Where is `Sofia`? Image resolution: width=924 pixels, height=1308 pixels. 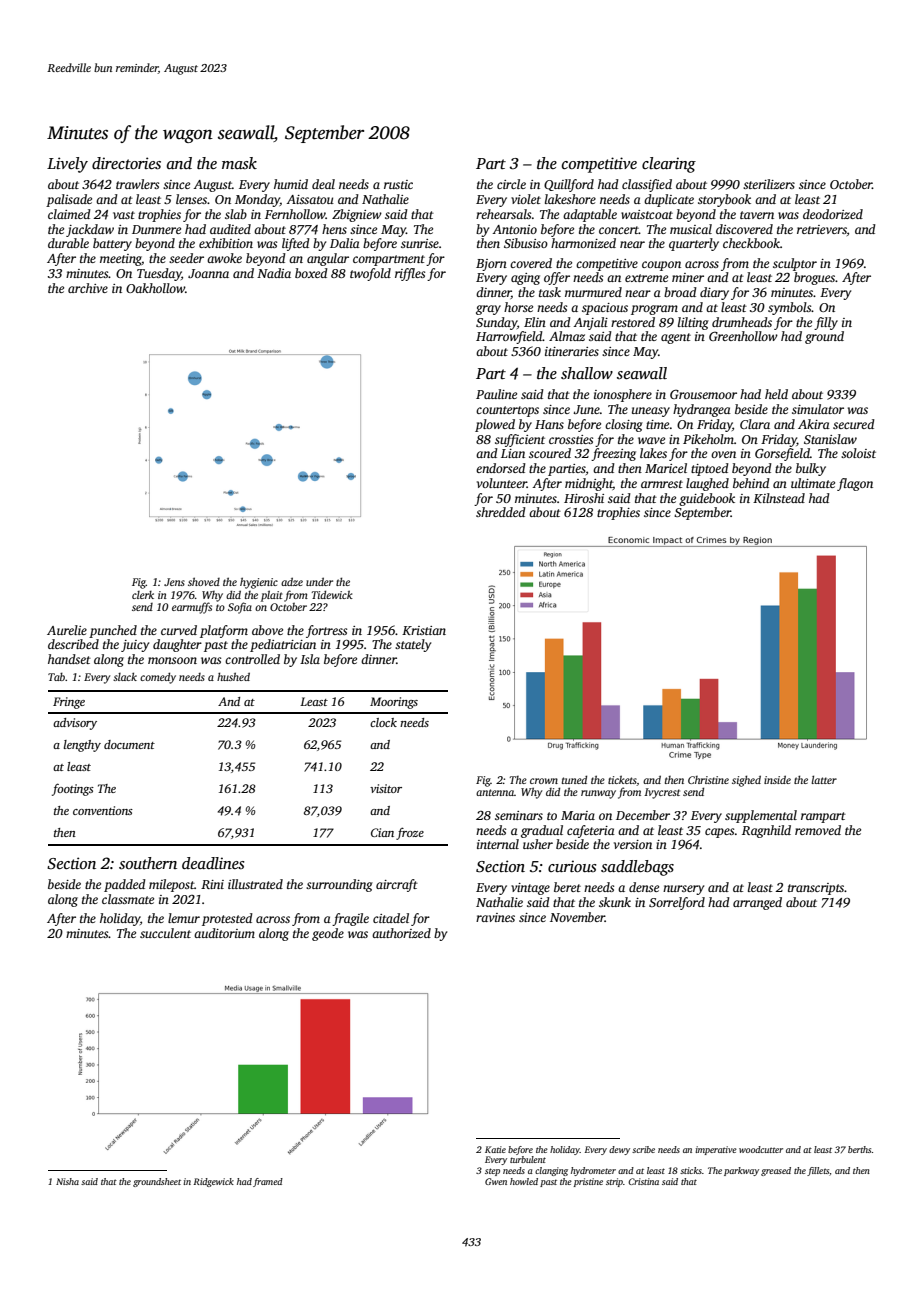 Sofia is located at coordinates (240, 608).
